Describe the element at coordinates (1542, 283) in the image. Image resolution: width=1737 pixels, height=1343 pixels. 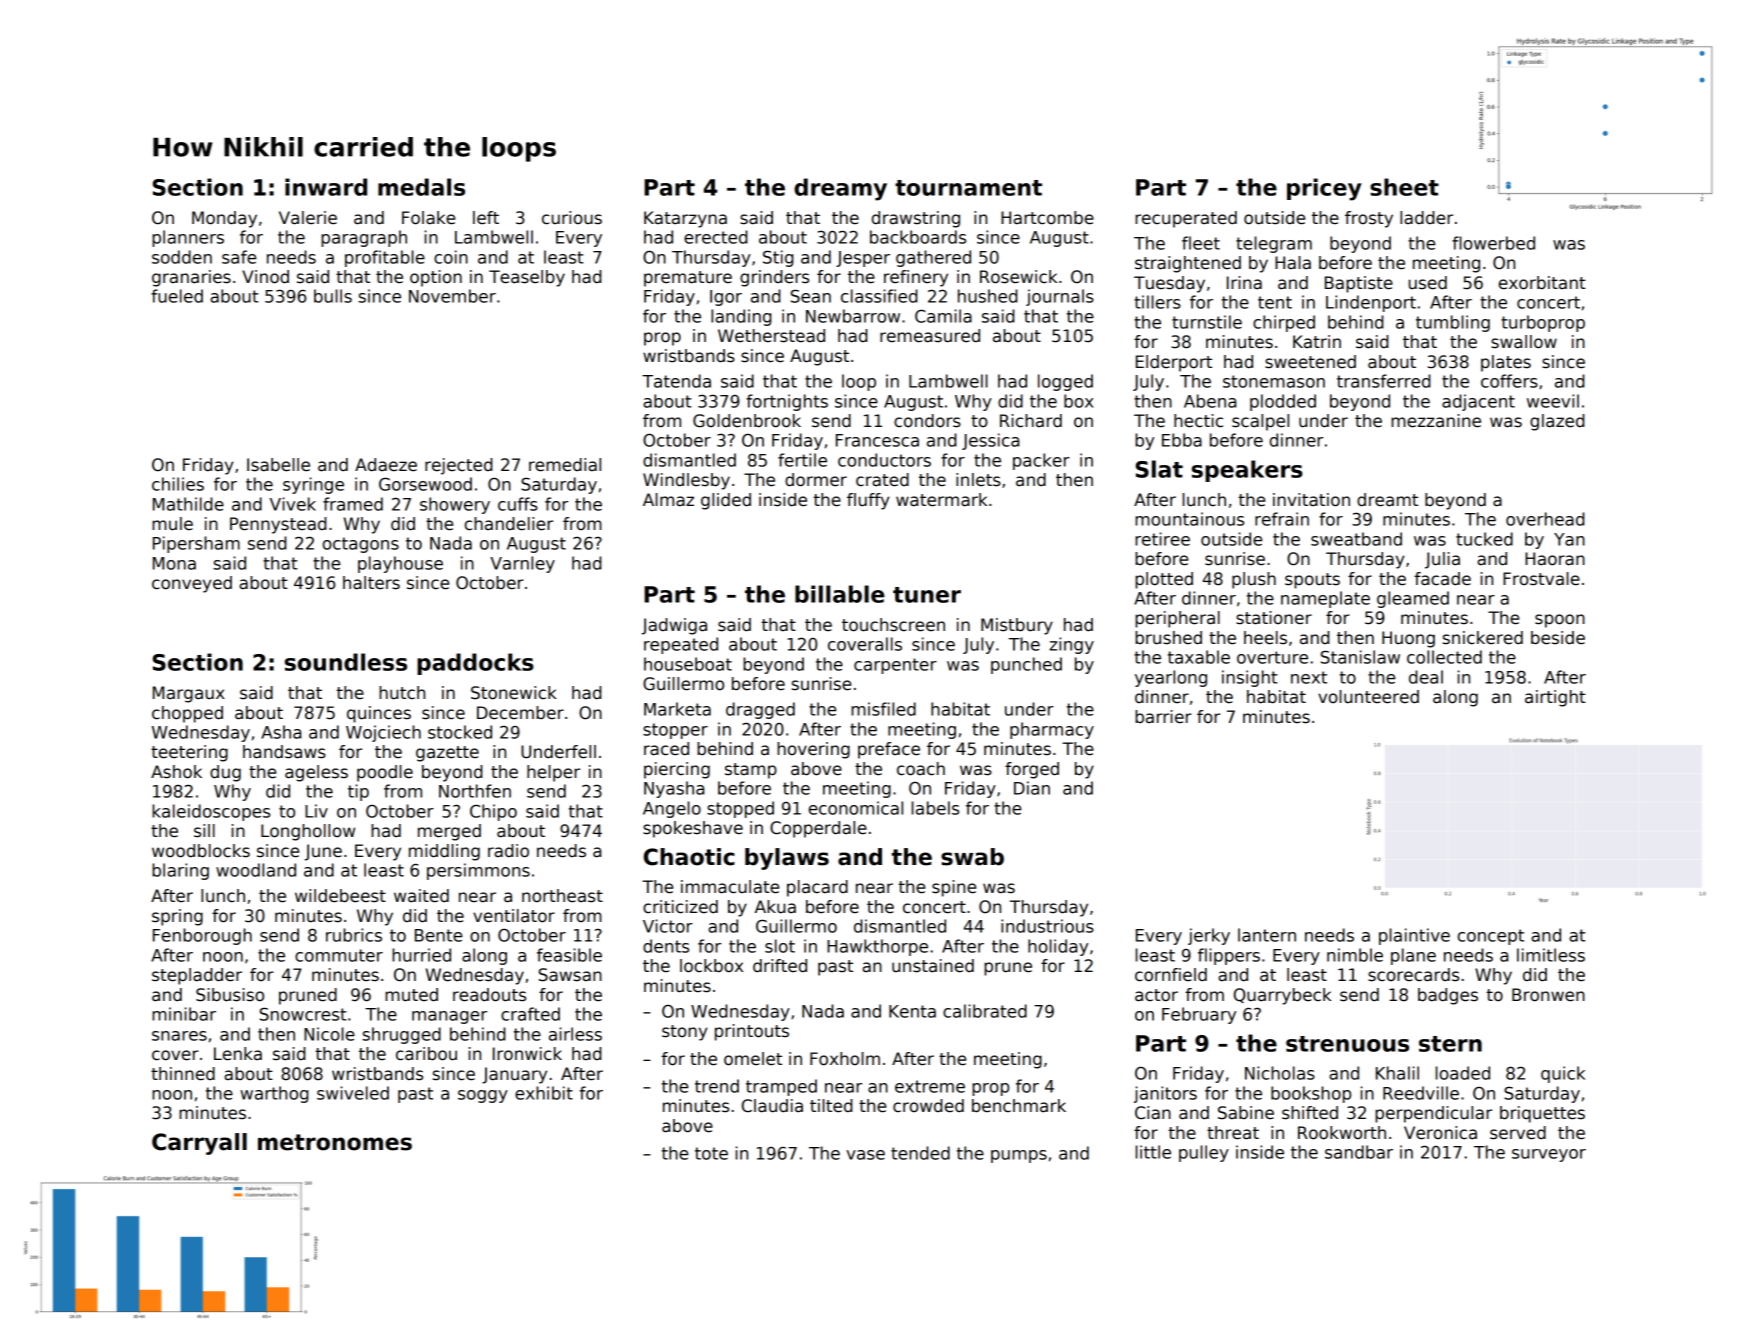
I see `exorbitant` at that location.
